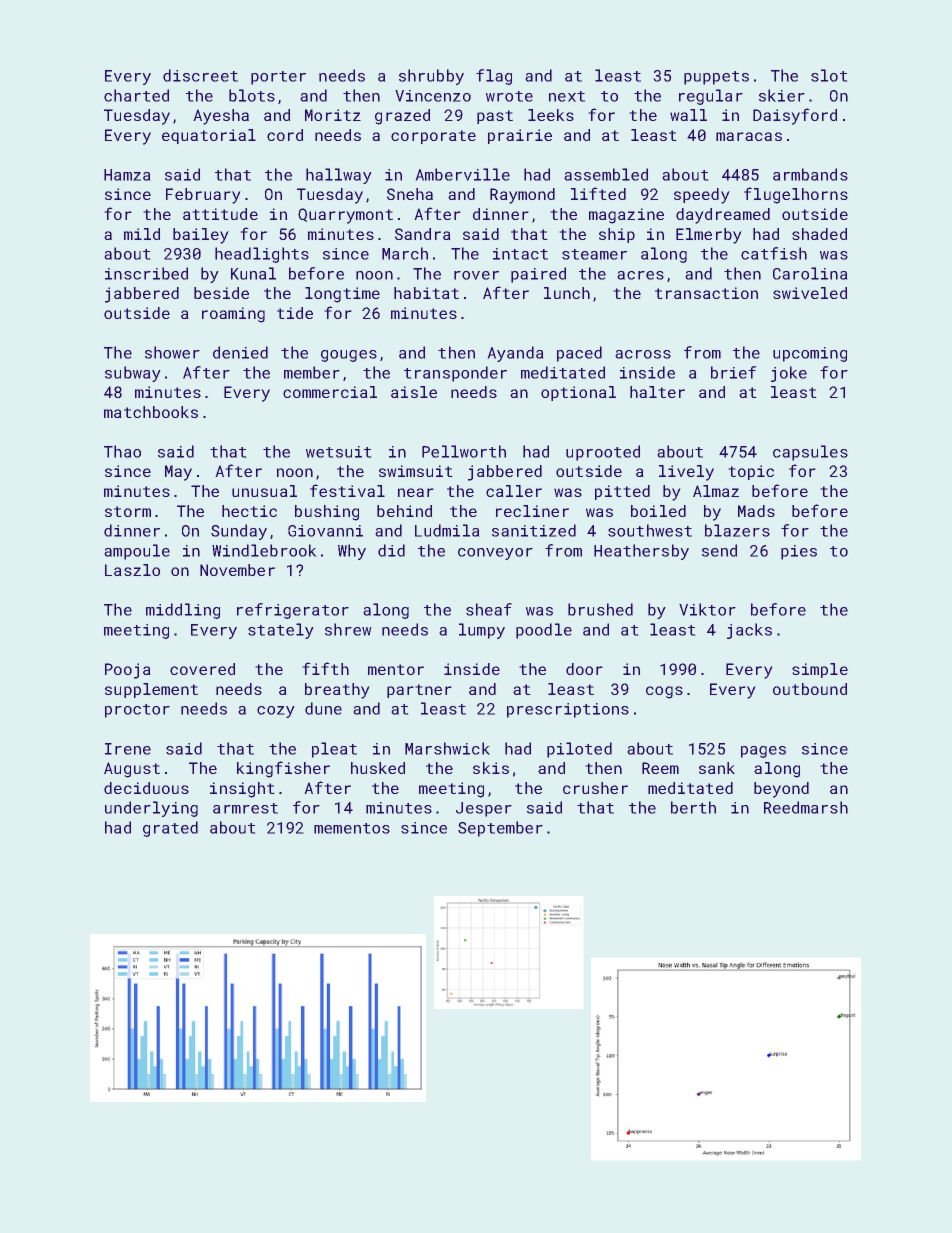 The height and width of the image is (1233, 952). Describe the element at coordinates (146, 788) in the image. I see `deciduous` at that location.
